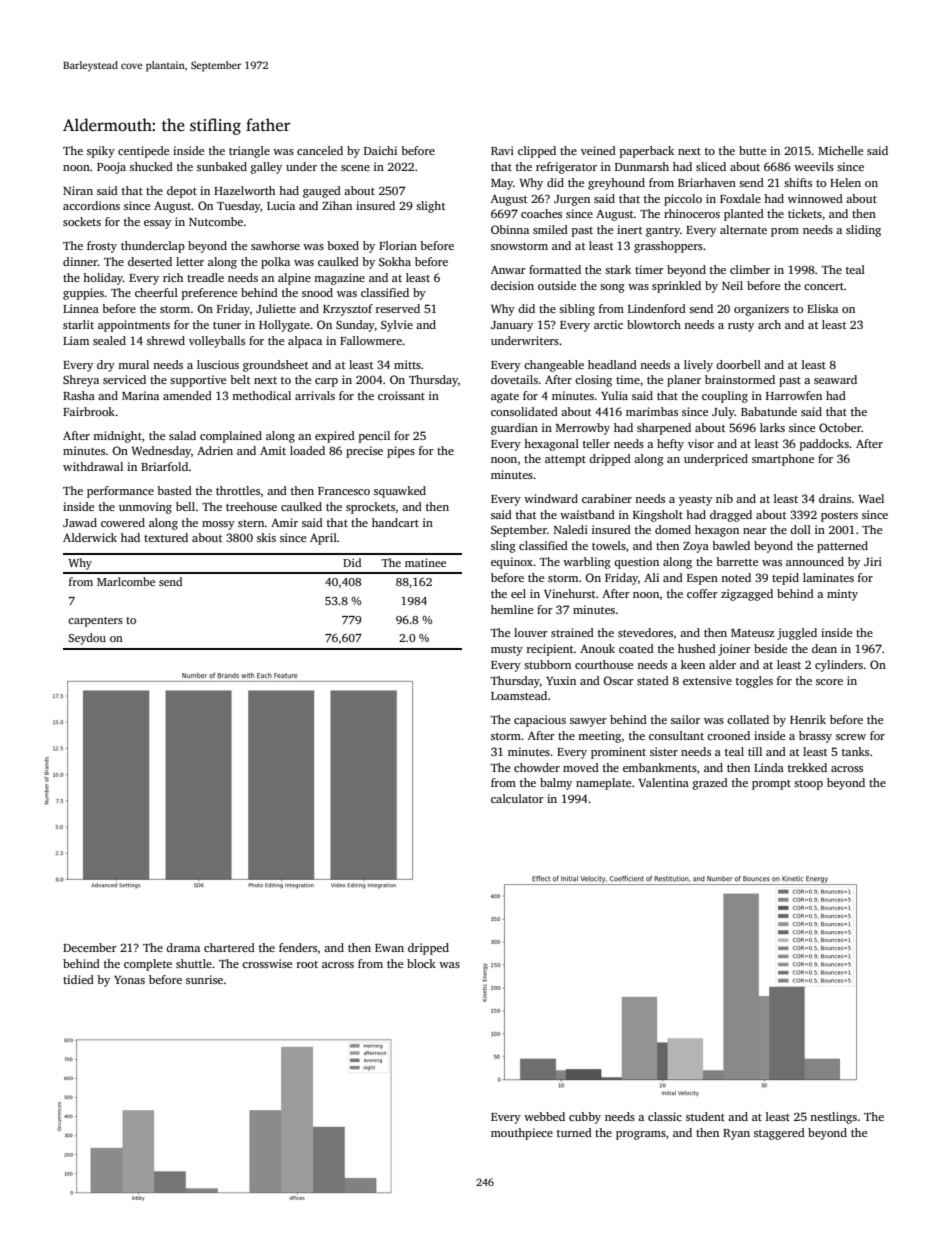  Describe the element at coordinates (421, 963) in the screenshot. I see `block` at that location.
